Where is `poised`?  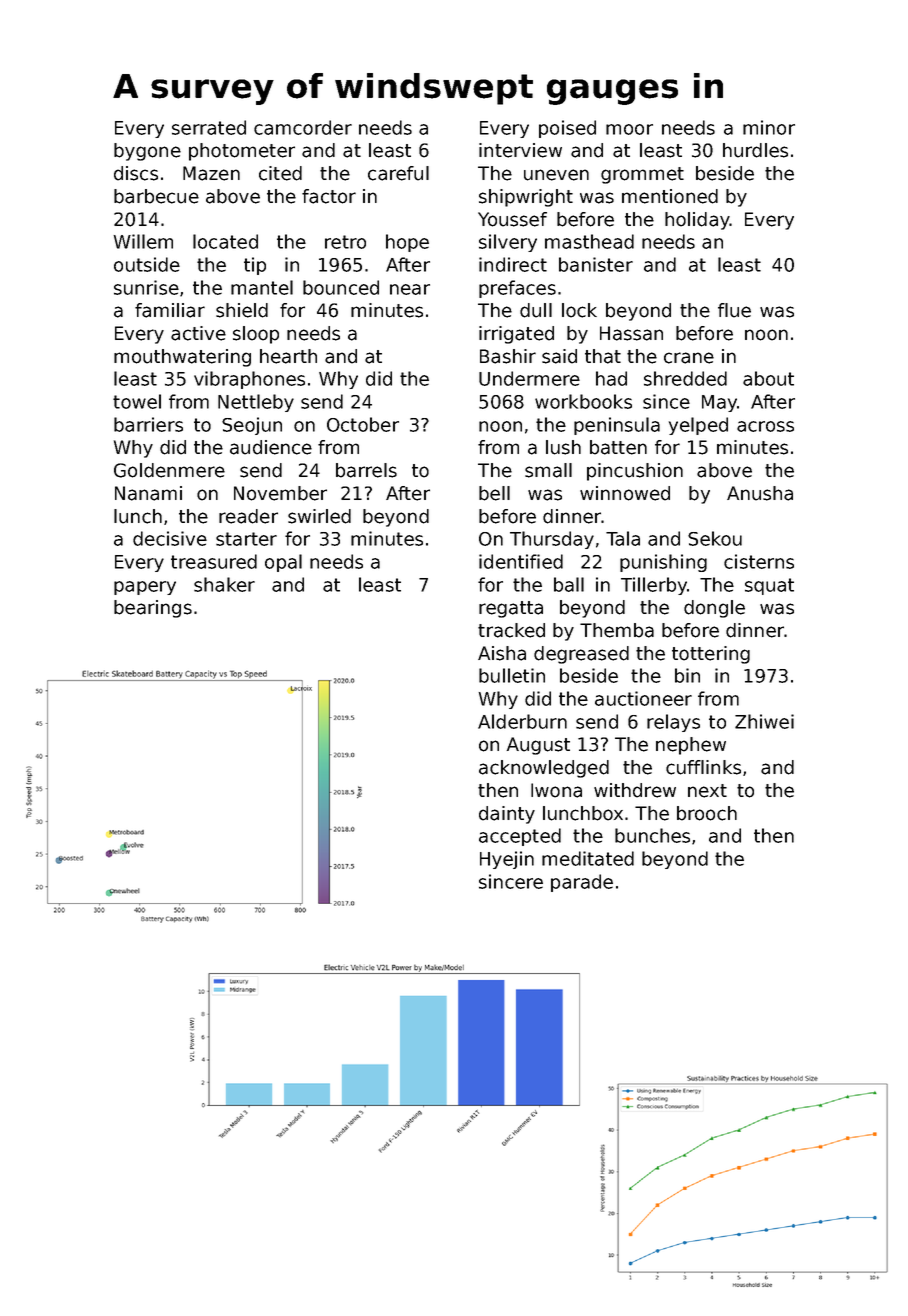
poised is located at coordinates (567, 129).
